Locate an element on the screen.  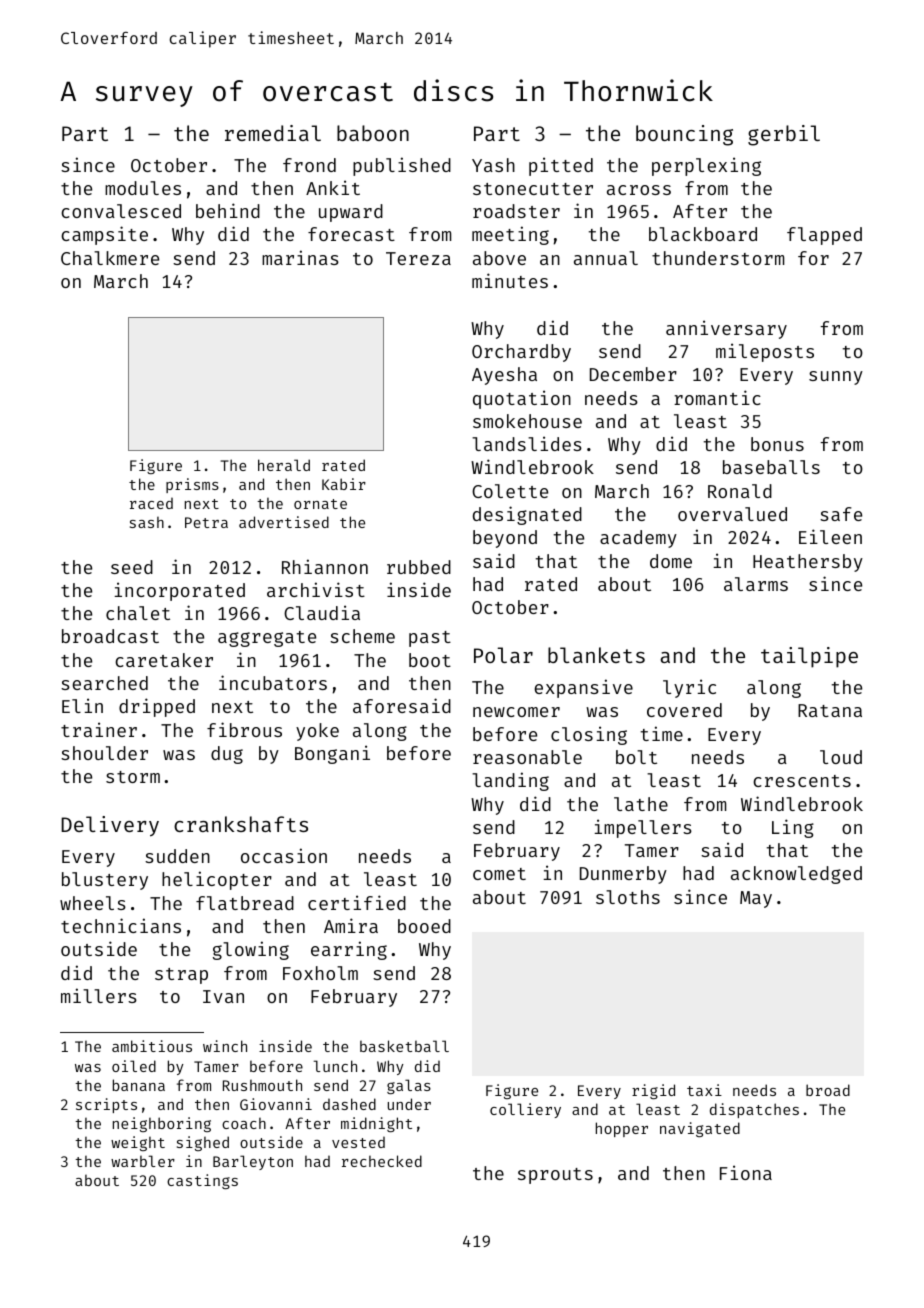
trainer is located at coordinates (99, 729).
